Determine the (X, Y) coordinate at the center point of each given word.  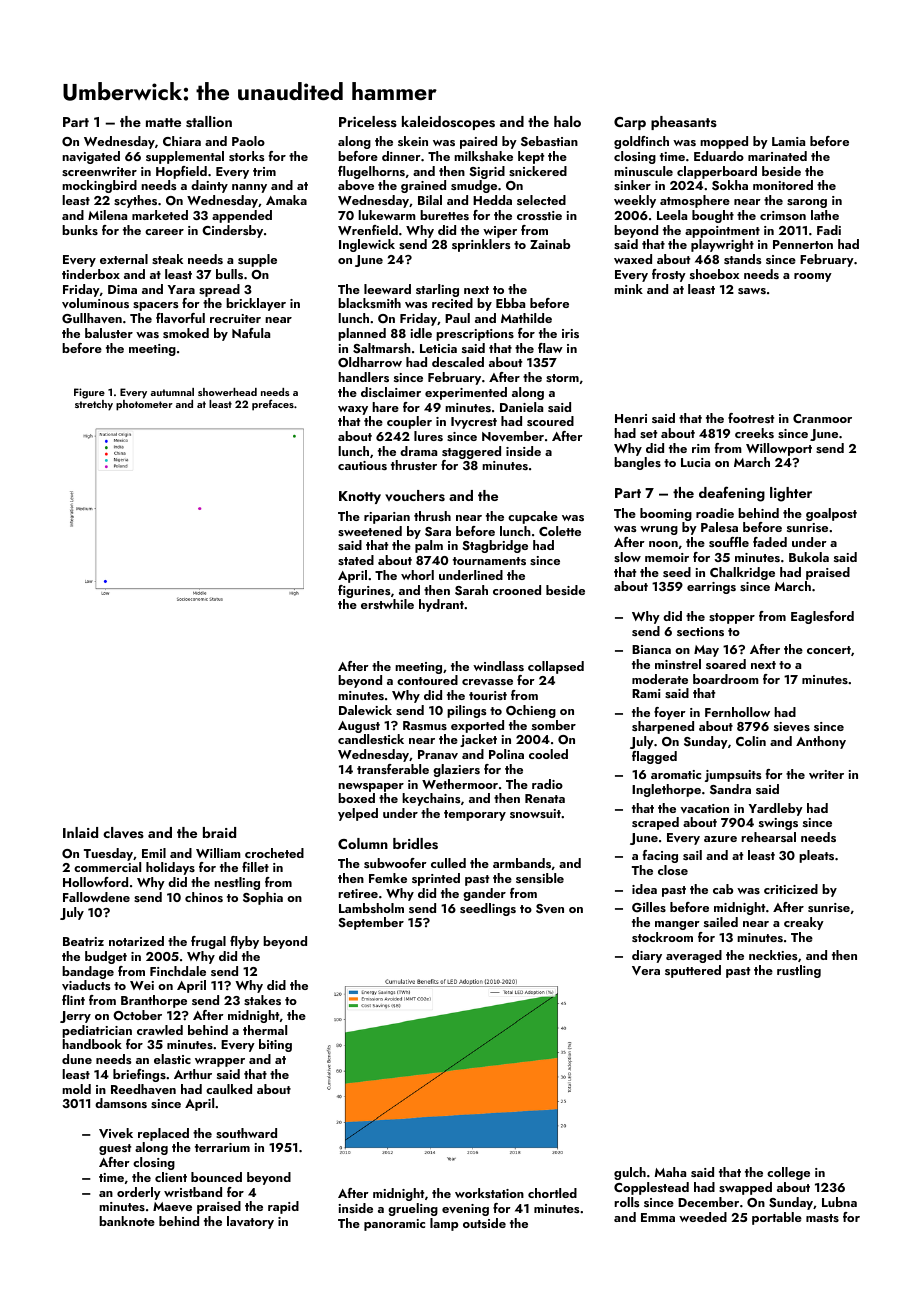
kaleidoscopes (448, 123)
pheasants (684, 123)
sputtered (693, 971)
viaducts (86, 985)
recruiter (235, 318)
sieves (792, 726)
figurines (364, 591)
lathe (825, 215)
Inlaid (80, 832)
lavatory (250, 1222)
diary (647, 956)
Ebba (510, 303)
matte (163, 122)
